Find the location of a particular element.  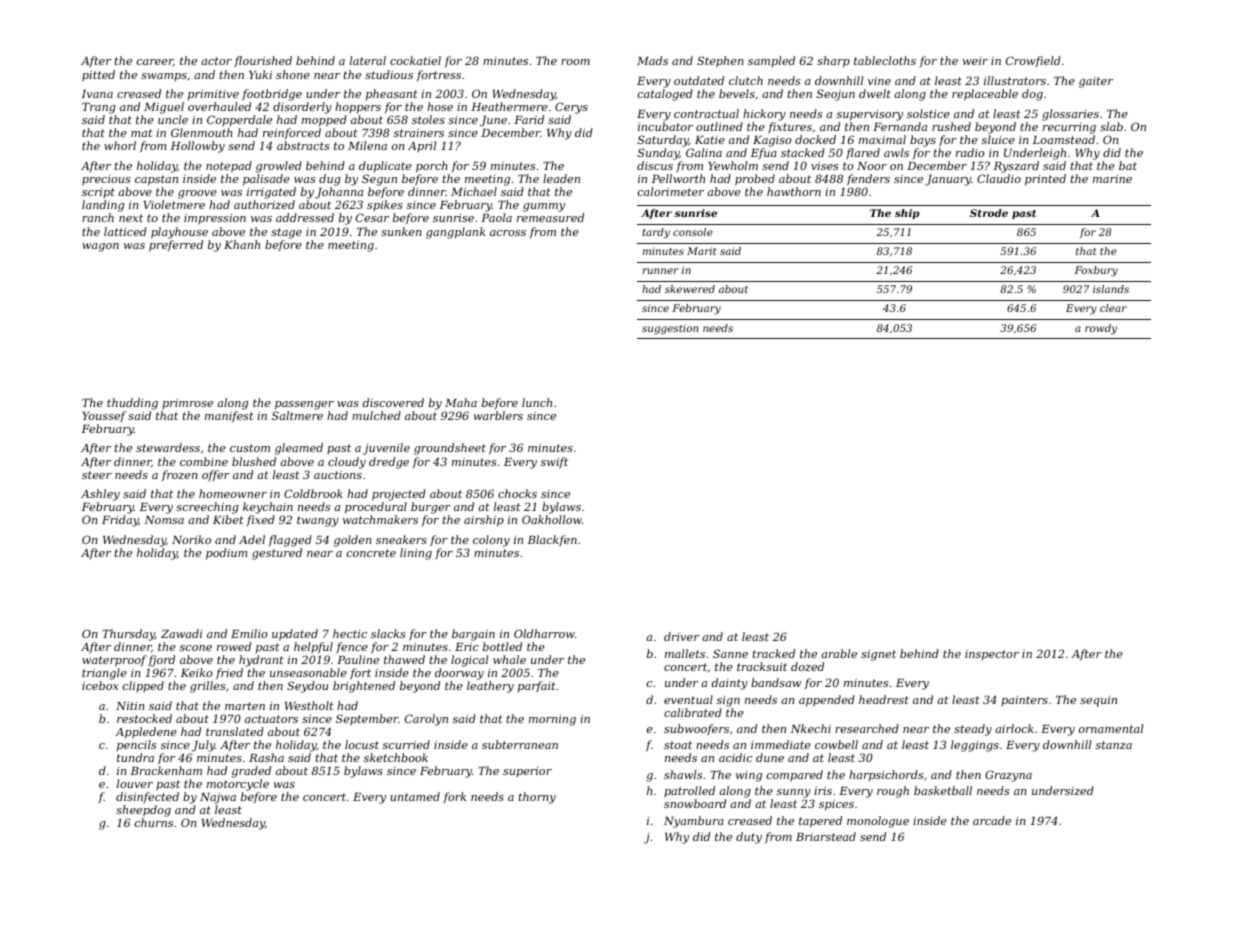

duty is located at coordinates (749, 838).
